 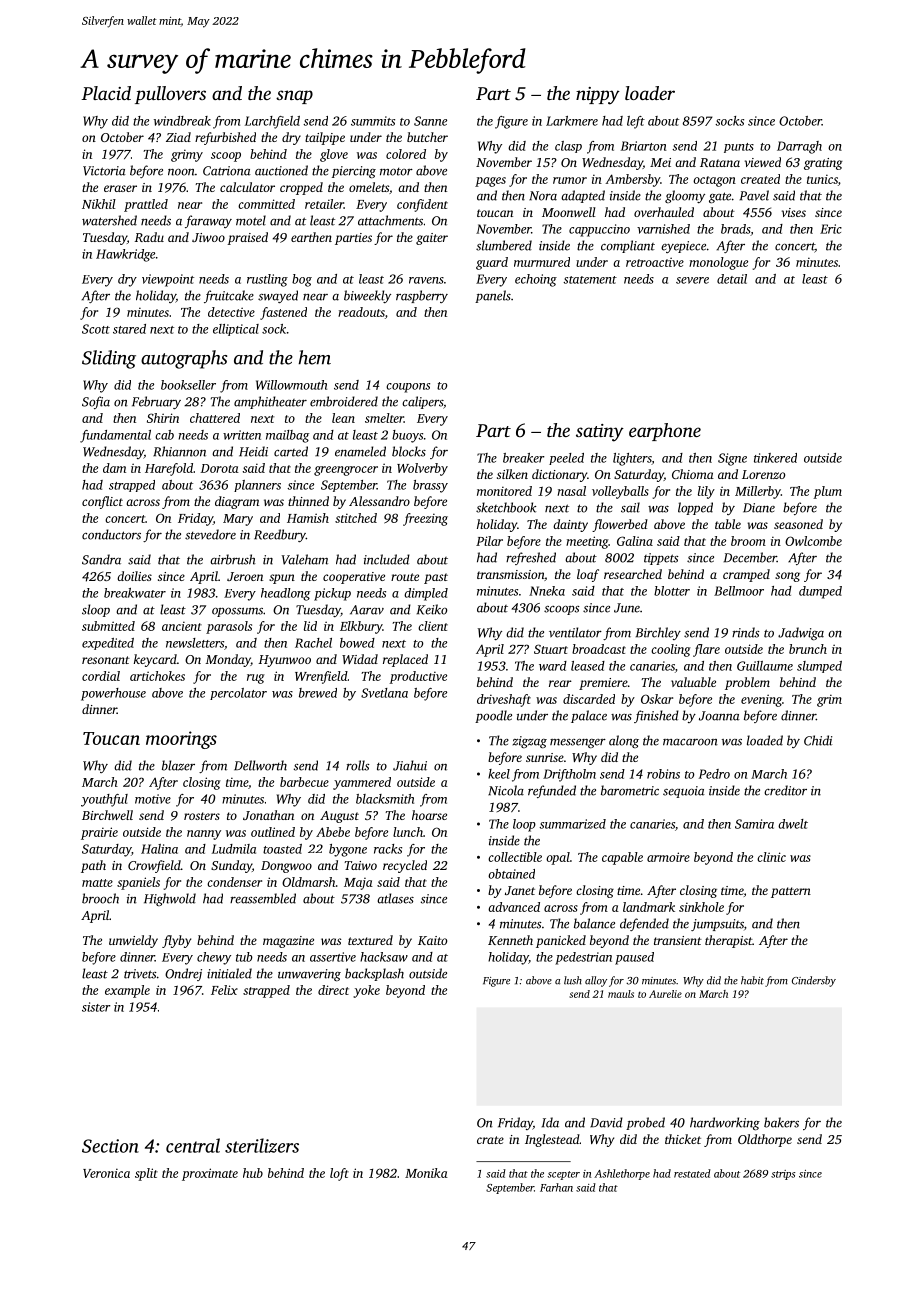 What do you see at coordinates (238, 694) in the screenshot?
I see `percolator` at bounding box center [238, 694].
